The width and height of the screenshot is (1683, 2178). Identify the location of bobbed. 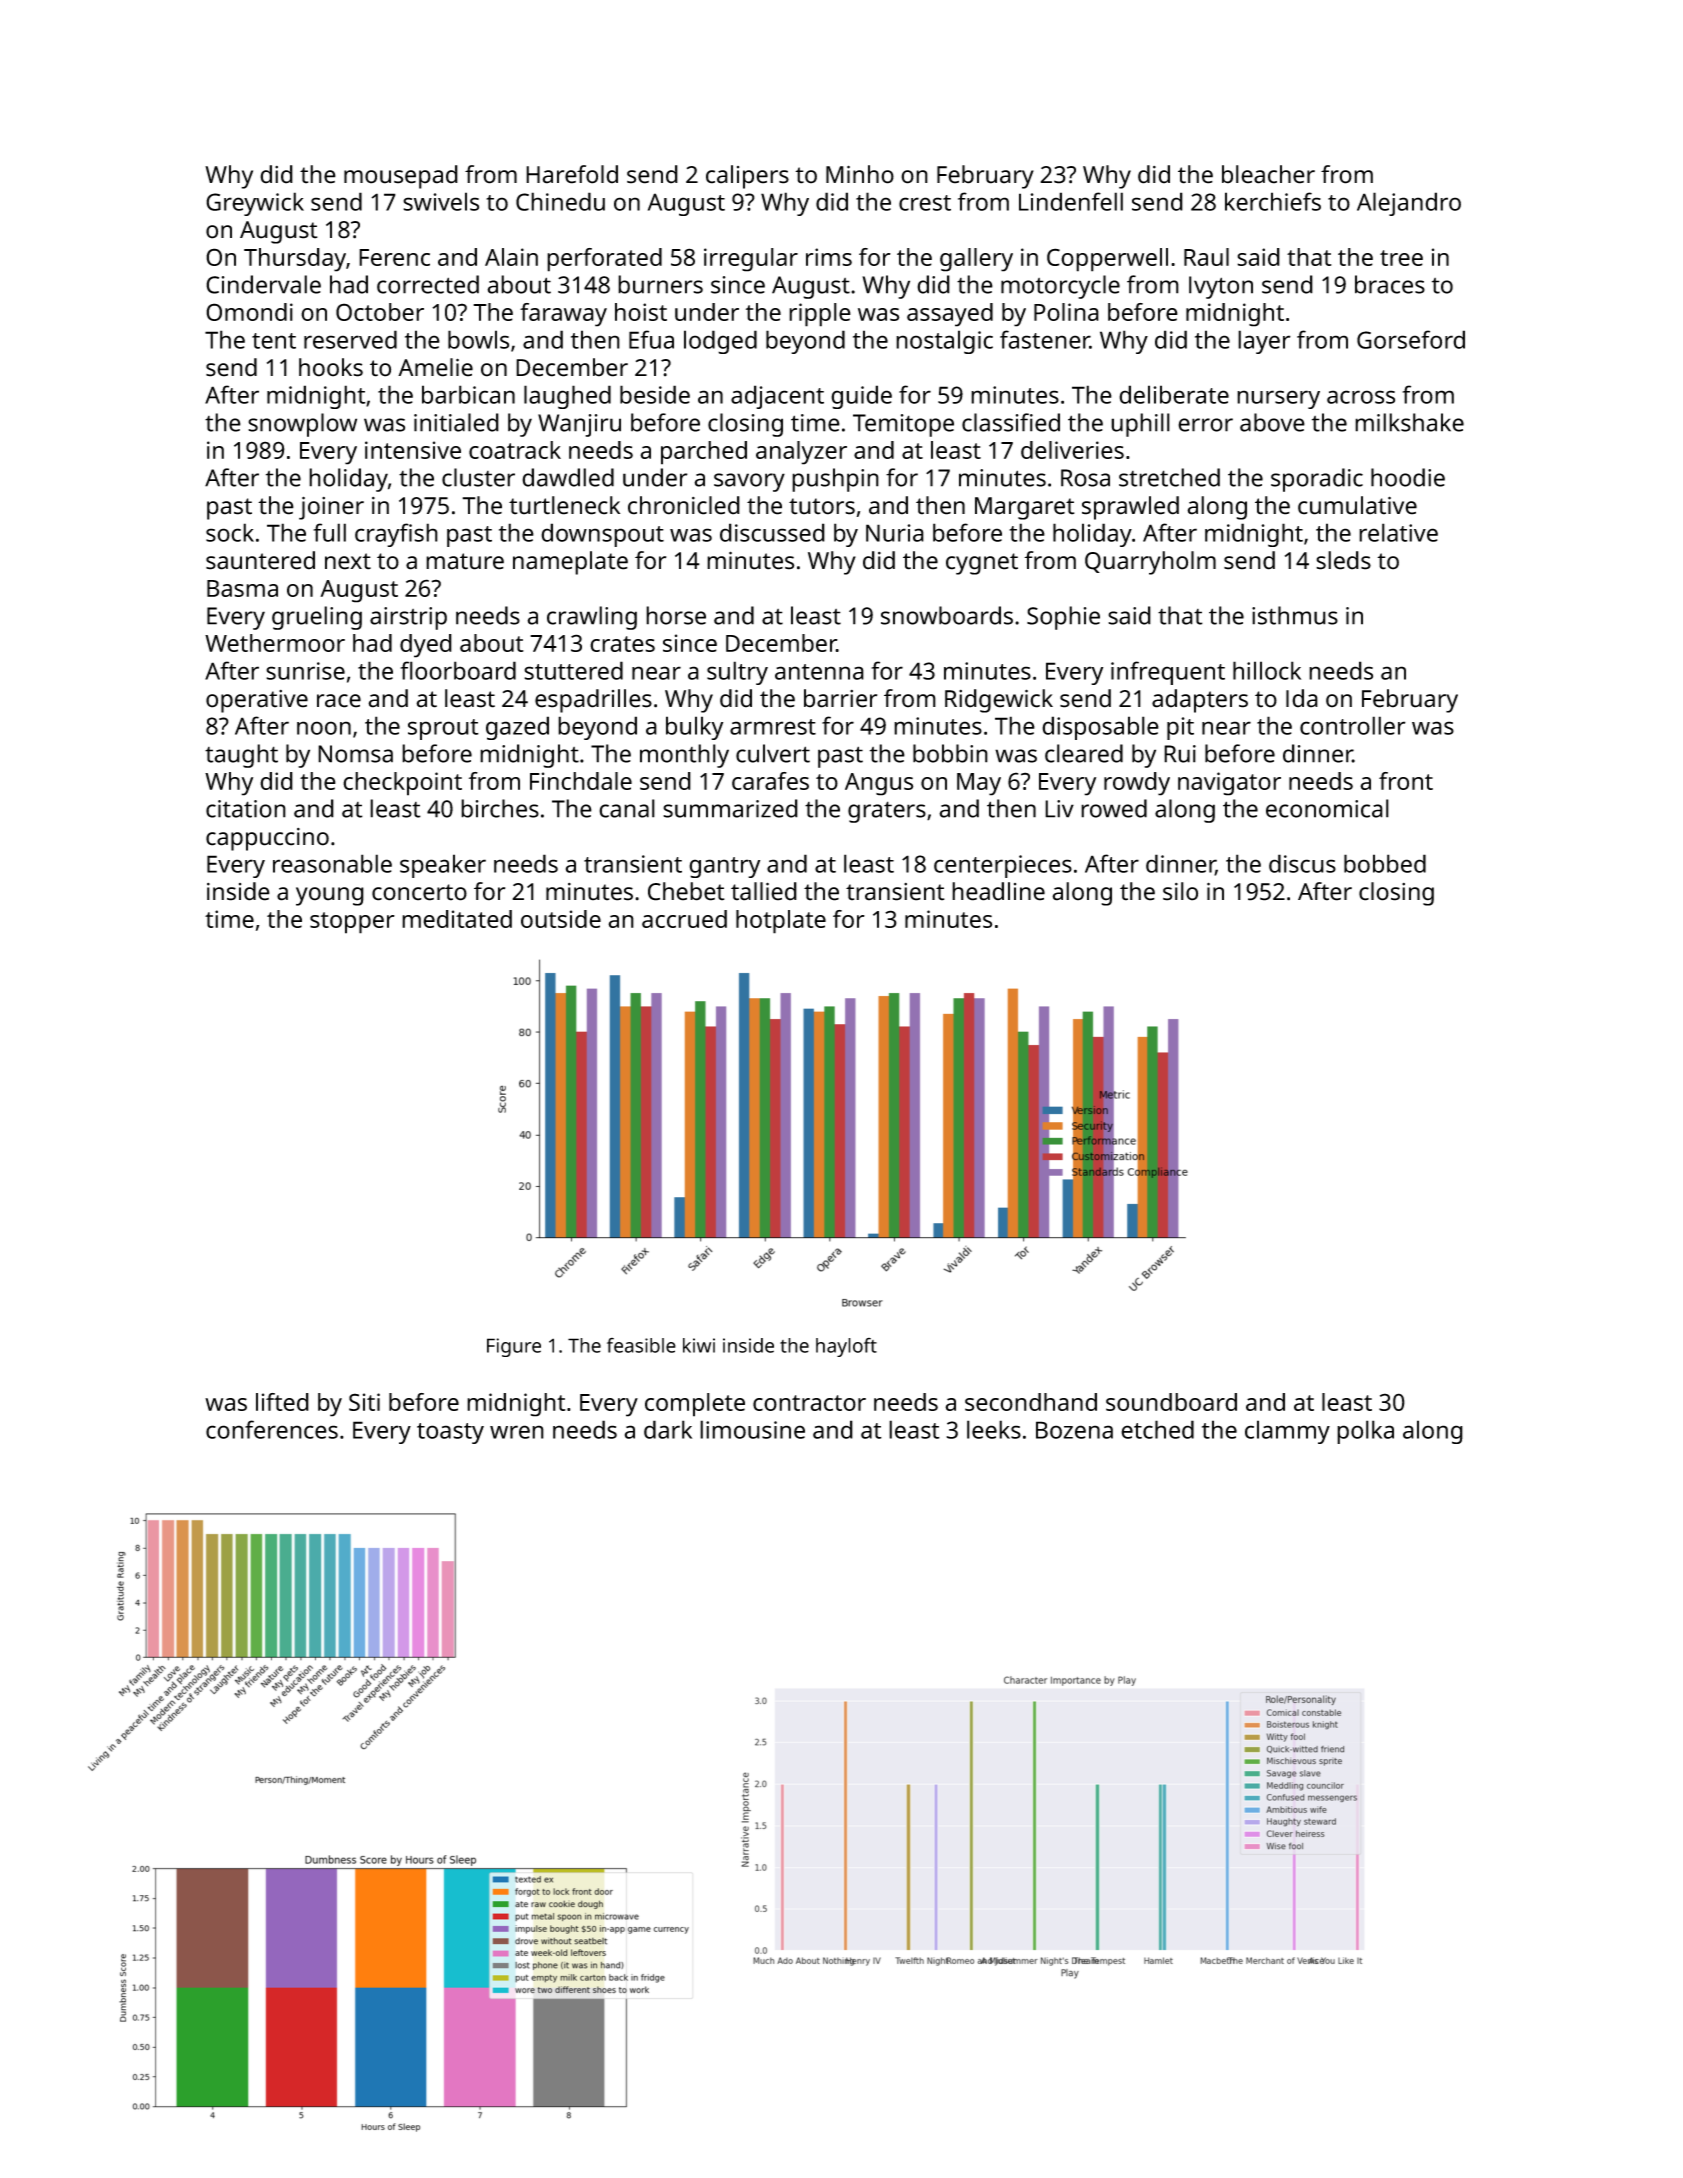
(1385, 863).
